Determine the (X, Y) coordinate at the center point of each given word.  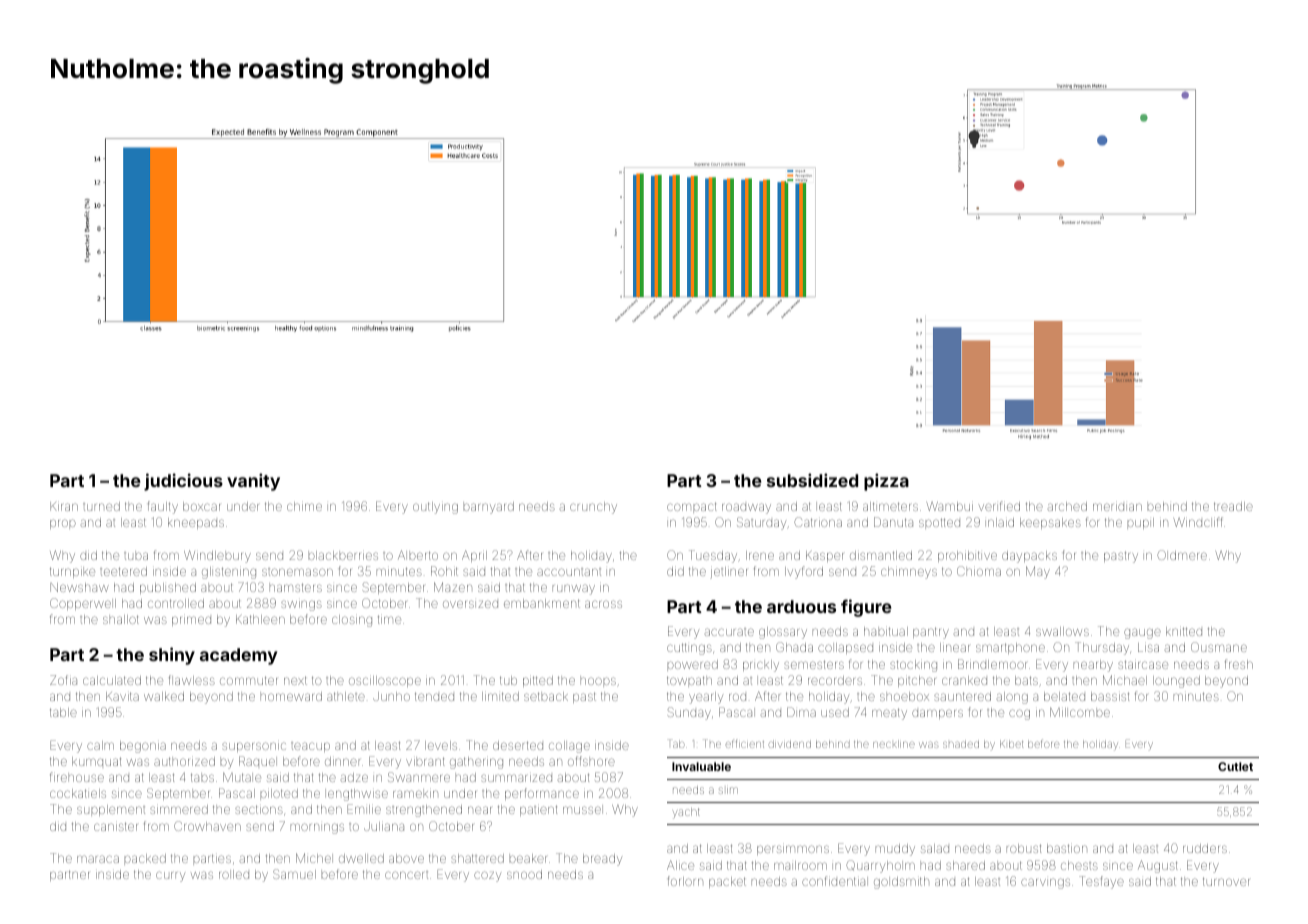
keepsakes (1050, 523)
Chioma (979, 571)
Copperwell (83, 604)
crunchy (593, 508)
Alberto (418, 555)
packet (727, 882)
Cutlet (1235, 766)
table (63, 712)
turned (101, 506)
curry (170, 876)
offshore (591, 761)
